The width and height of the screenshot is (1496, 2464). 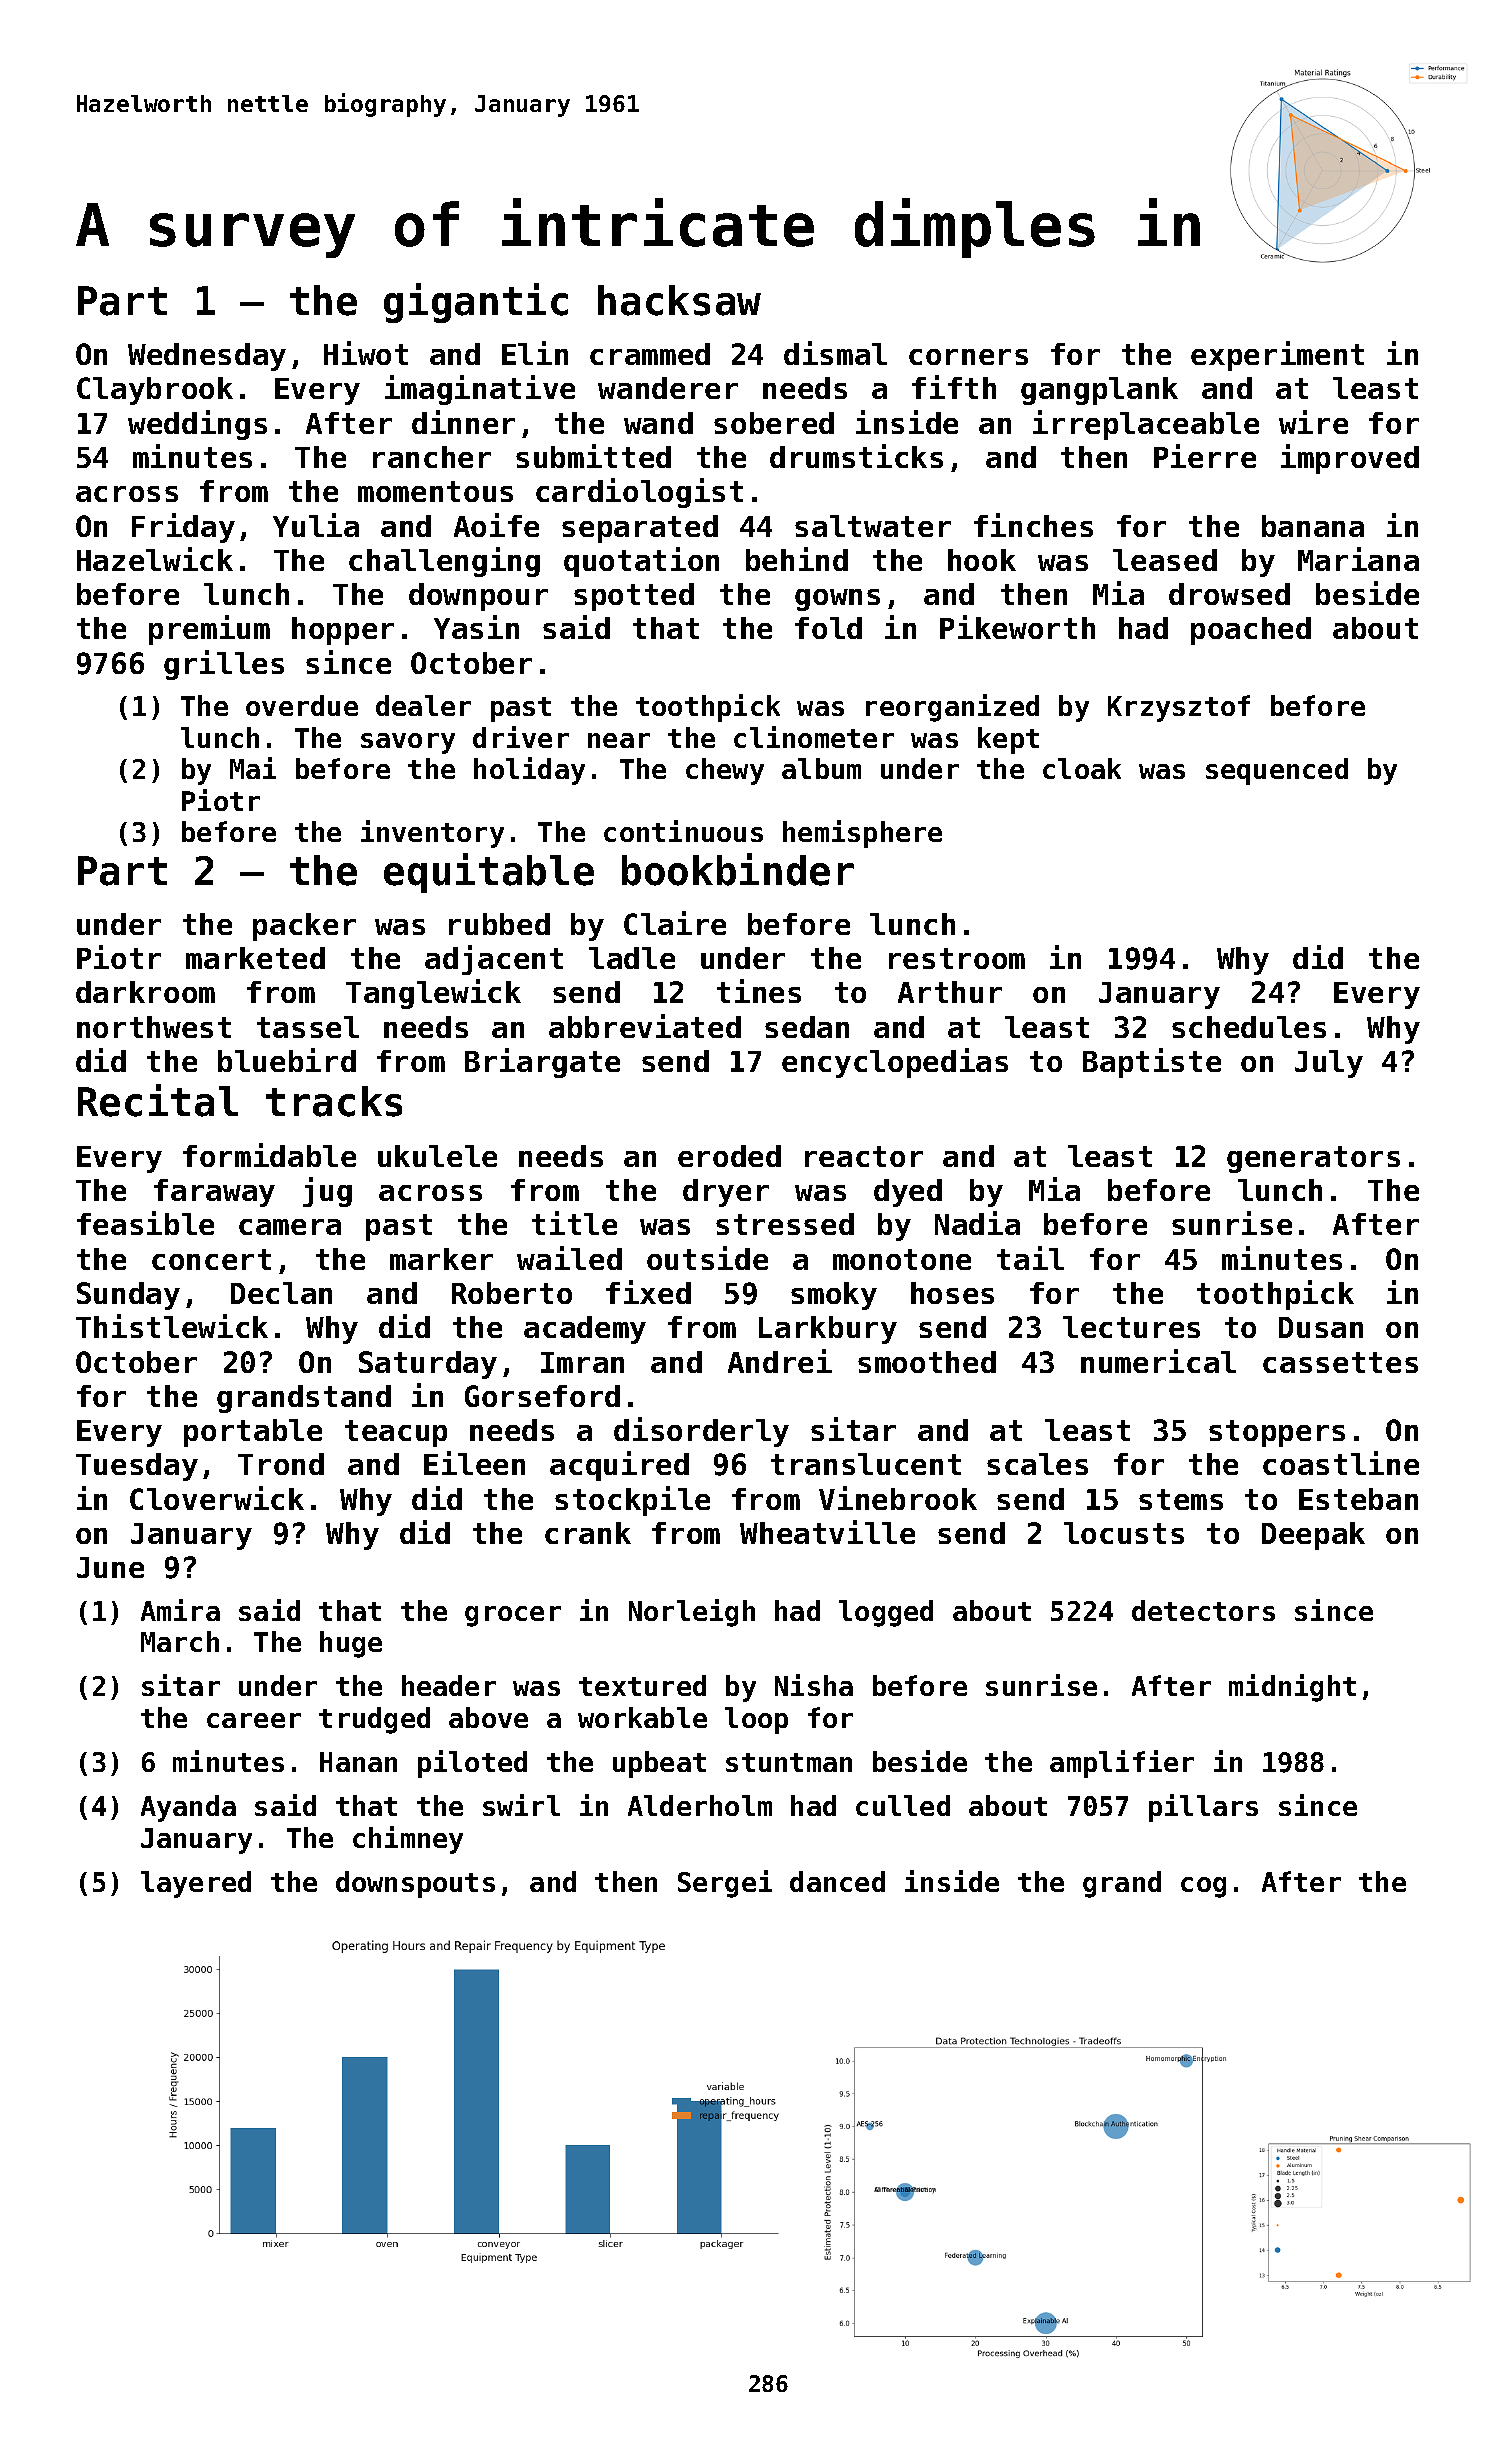 I want to click on cardiologist, so click(x=639, y=493).
